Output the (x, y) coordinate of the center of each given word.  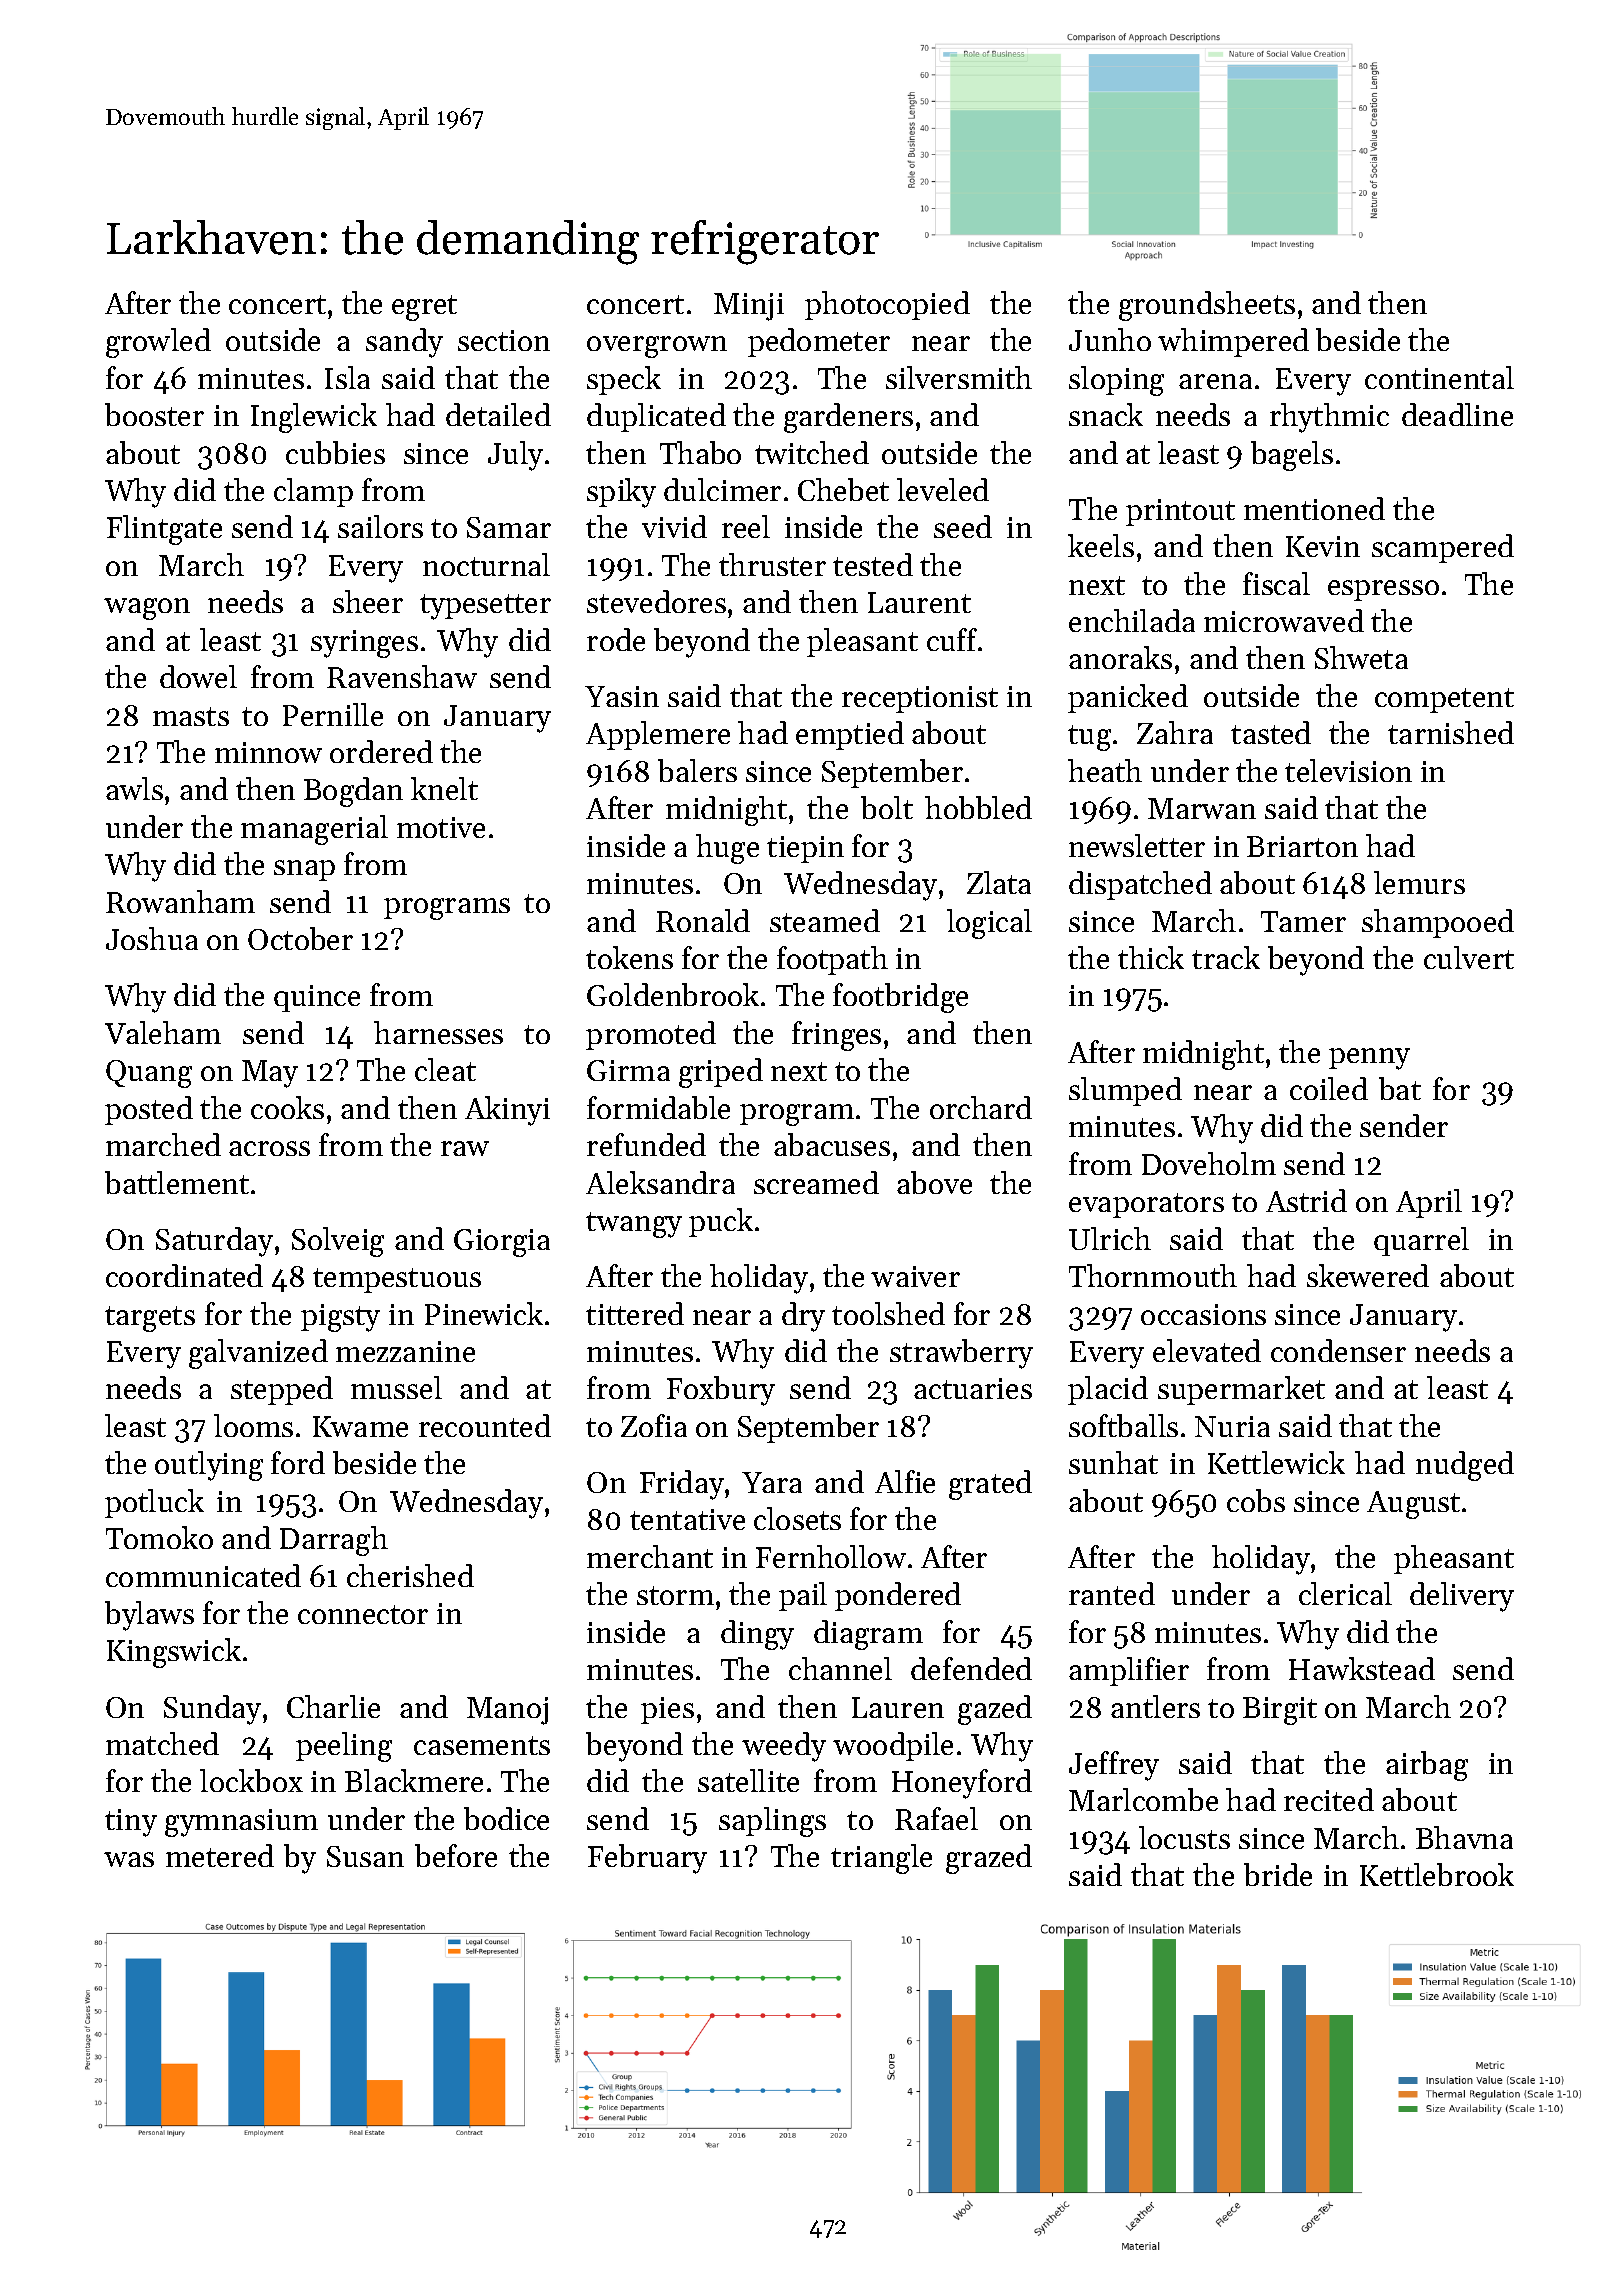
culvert (1469, 957)
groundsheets (1207, 306)
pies (667, 1710)
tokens (629, 957)
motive (441, 827)
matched (162, 1743)
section (504, 340)
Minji (749, 307)
